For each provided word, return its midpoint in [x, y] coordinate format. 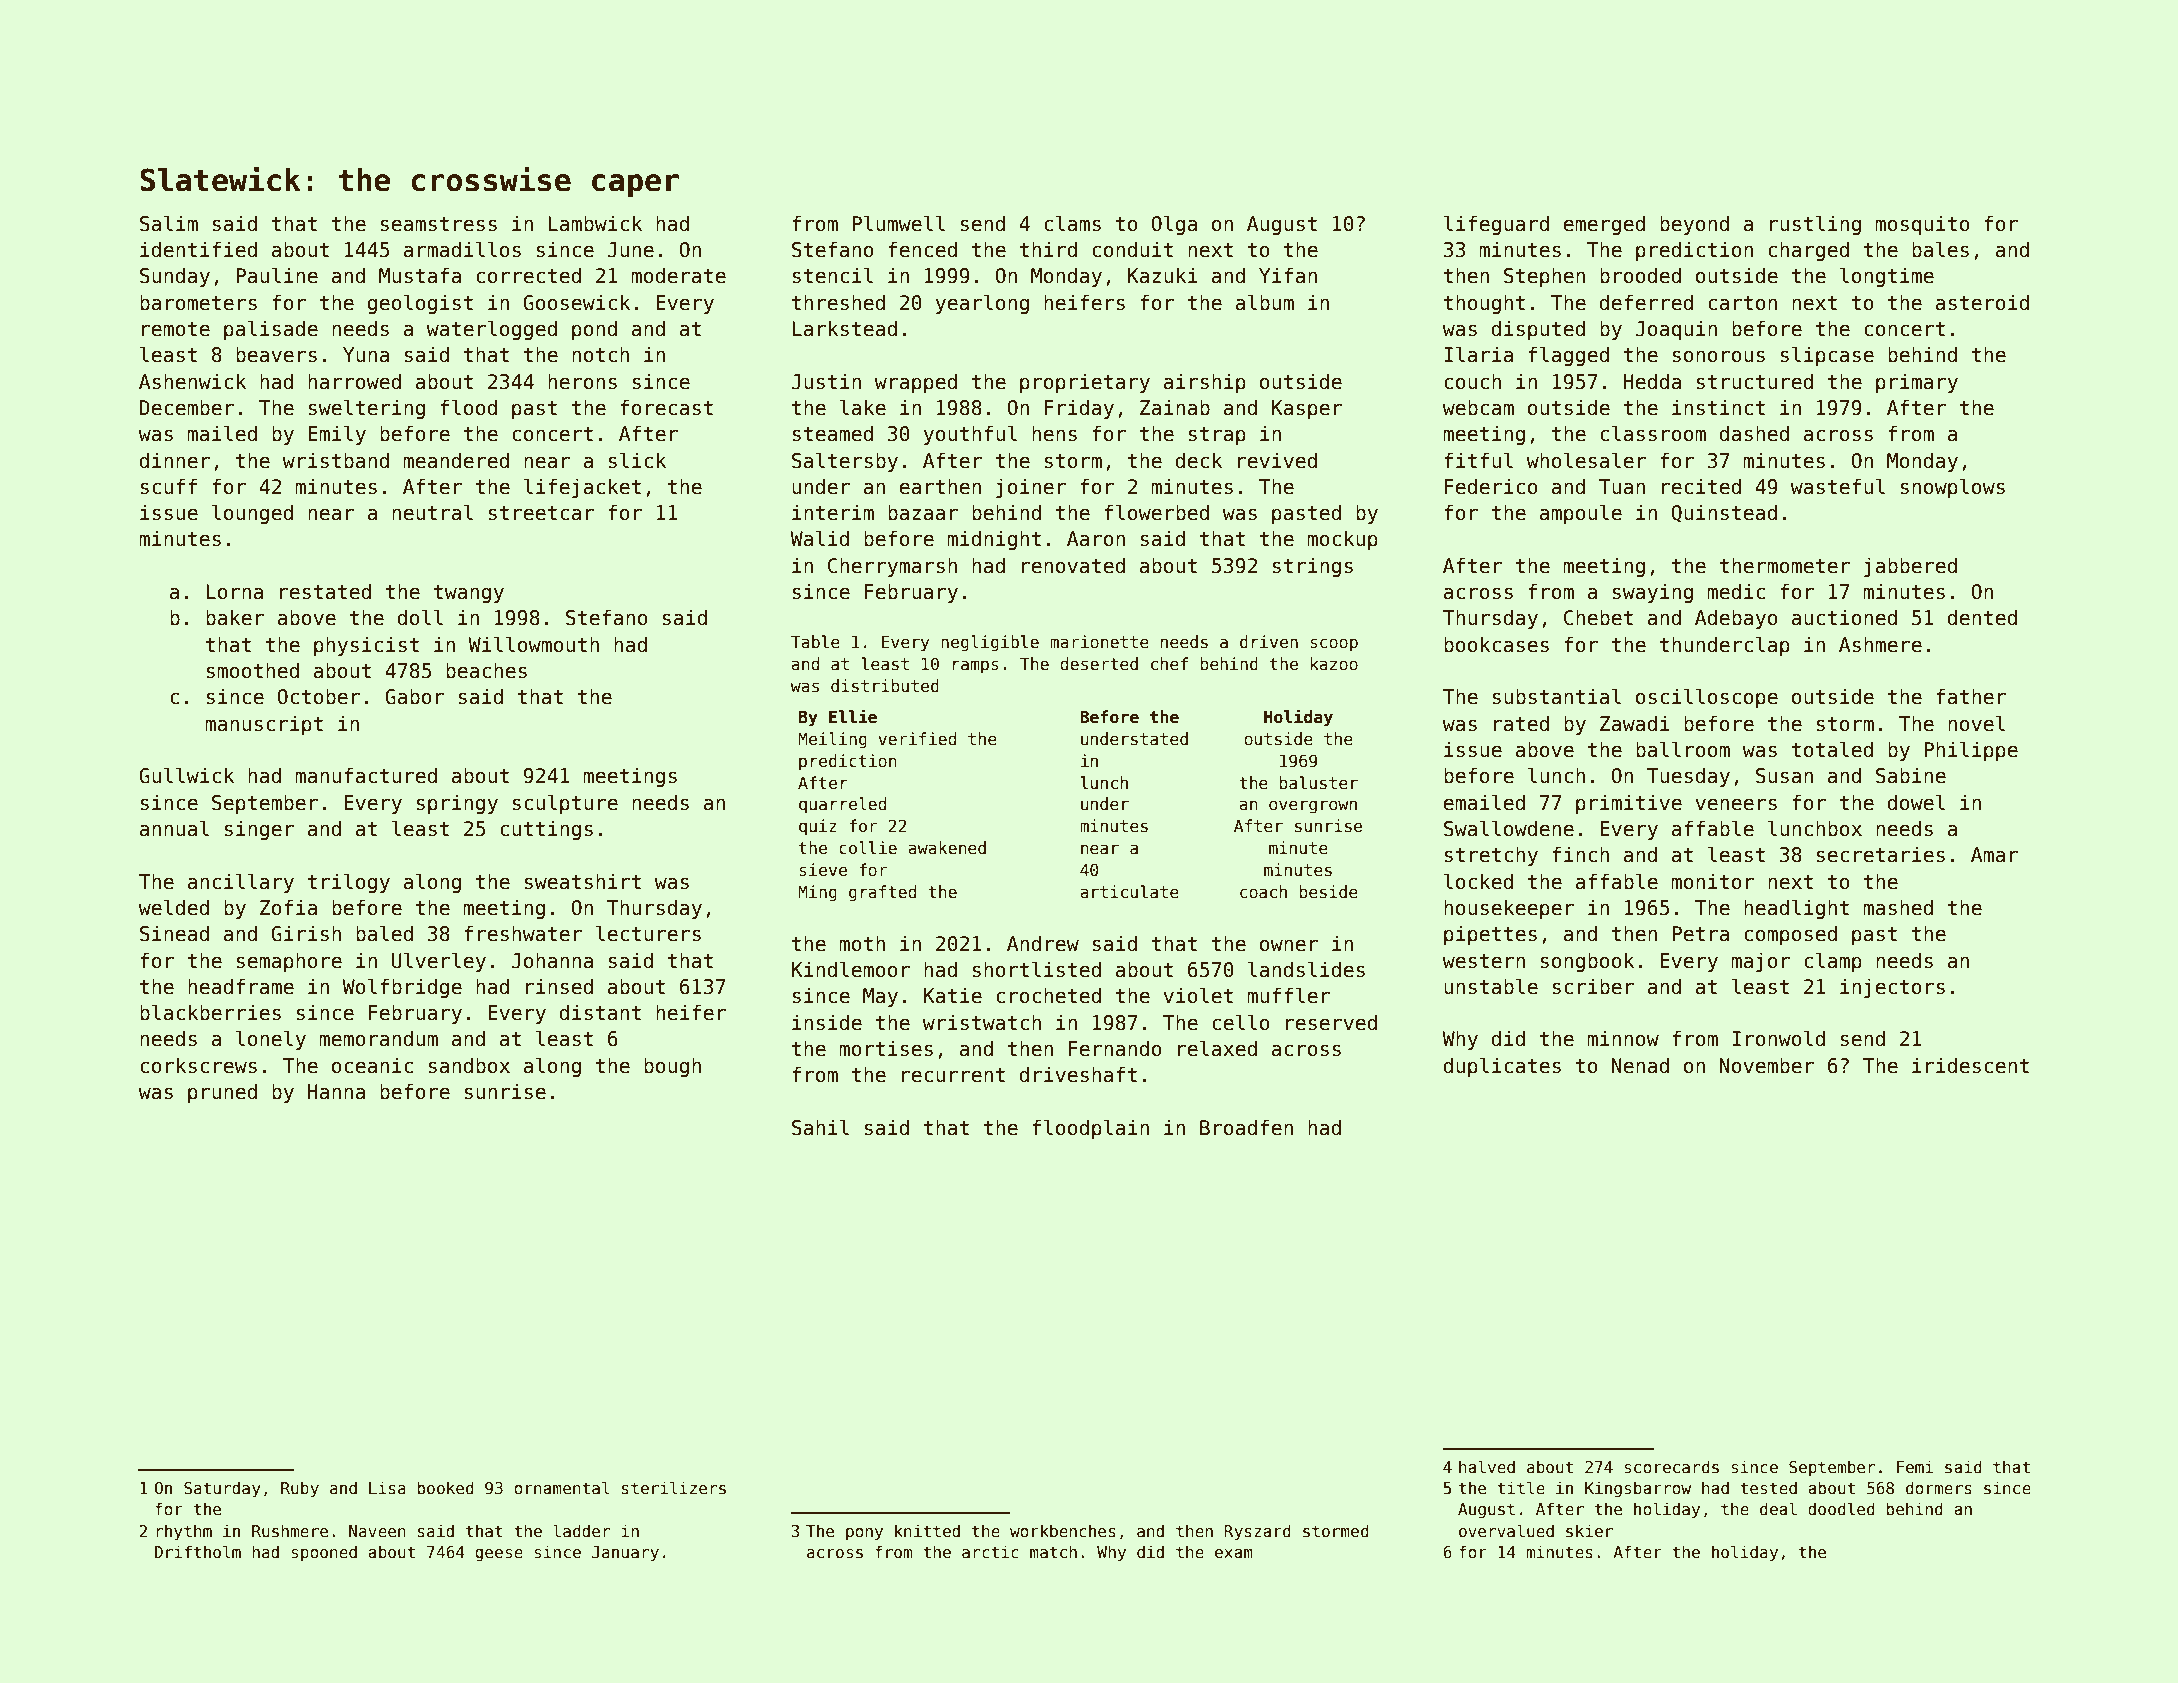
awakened [947, 848]
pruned [222, 1093]
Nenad [1640, 1065]
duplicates [1502, 1067]
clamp [1833, 962]
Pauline [277, 275]
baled [384, 933]
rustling [1815, 225]
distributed [885, 686]
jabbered [1910, 567]
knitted [927, 1530]
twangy [469, 594]
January [625, 1554]
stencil [832, 275]
